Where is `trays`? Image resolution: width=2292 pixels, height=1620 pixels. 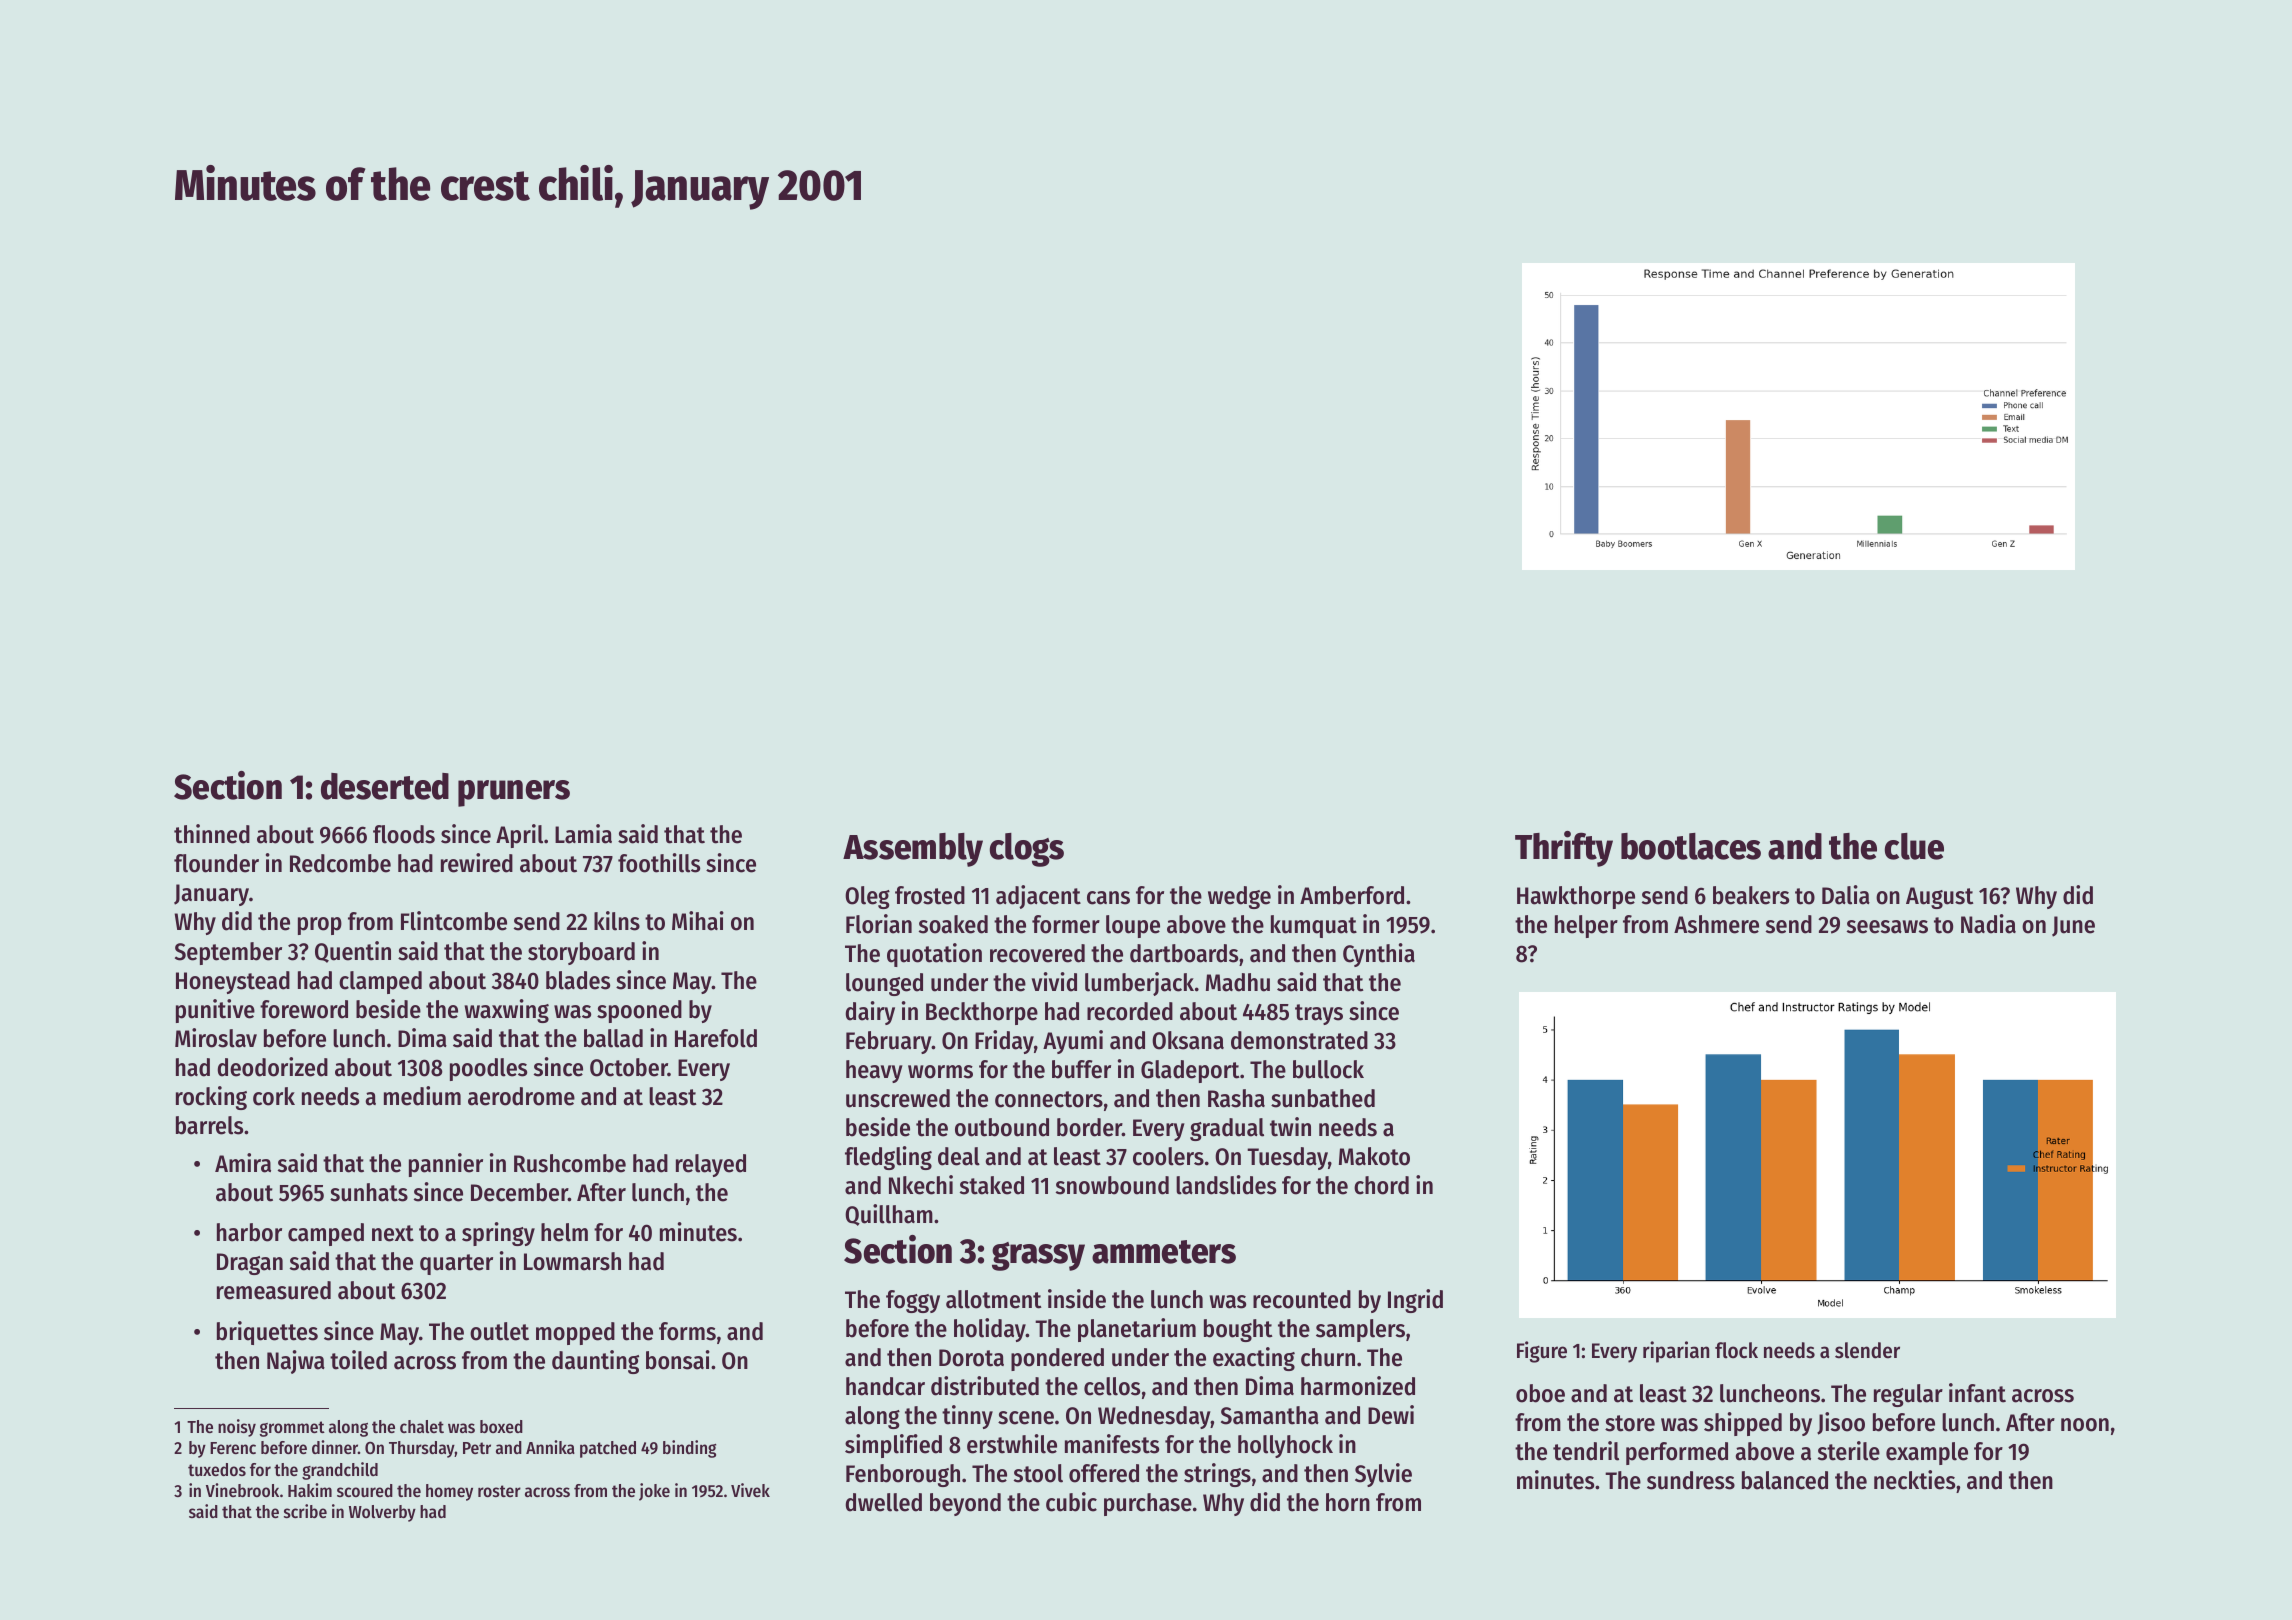 trays is located at coordinates (1319, 1014).
